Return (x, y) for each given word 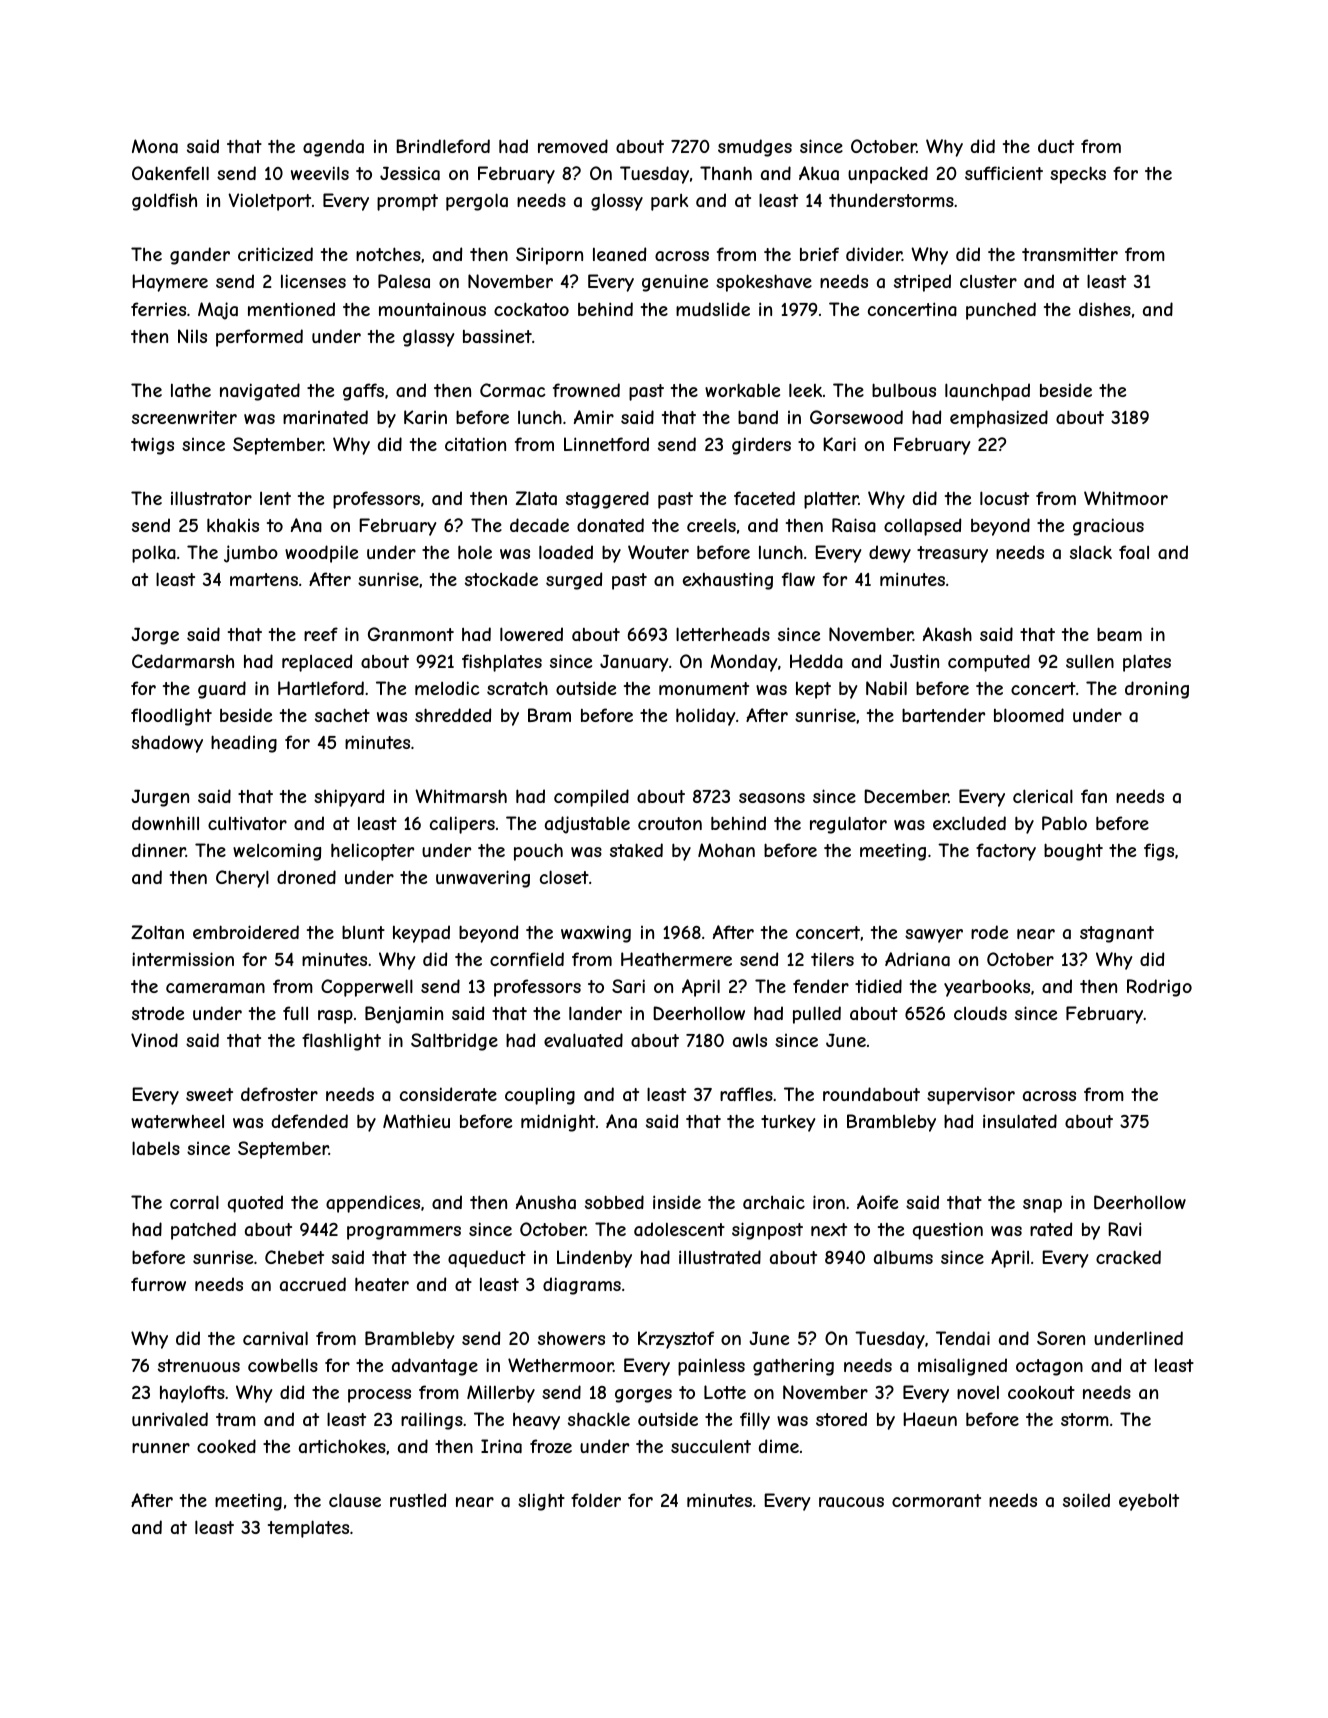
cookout (1041, 1392)
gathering (793, 1367)
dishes (1105, 309)
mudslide (713, 309)
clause (355, 1500)
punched (1001, 311)
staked (636, 850)
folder (596, 1500)
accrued (313, 1284)
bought (1073, 852)
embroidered (246, 932)
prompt (407, 202)
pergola (477, 202)
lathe (191, 390)
